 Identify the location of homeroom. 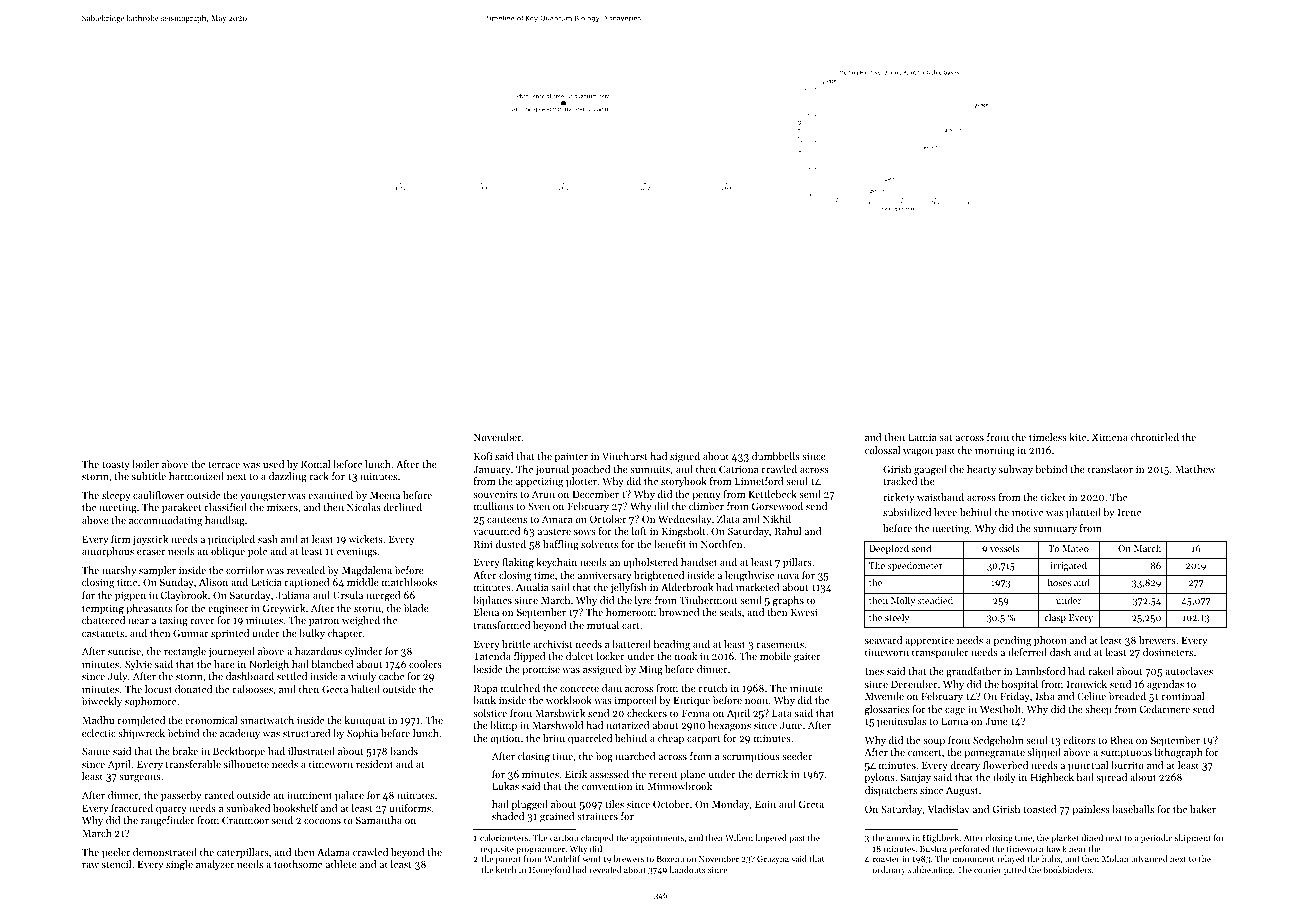
(631, 612).
